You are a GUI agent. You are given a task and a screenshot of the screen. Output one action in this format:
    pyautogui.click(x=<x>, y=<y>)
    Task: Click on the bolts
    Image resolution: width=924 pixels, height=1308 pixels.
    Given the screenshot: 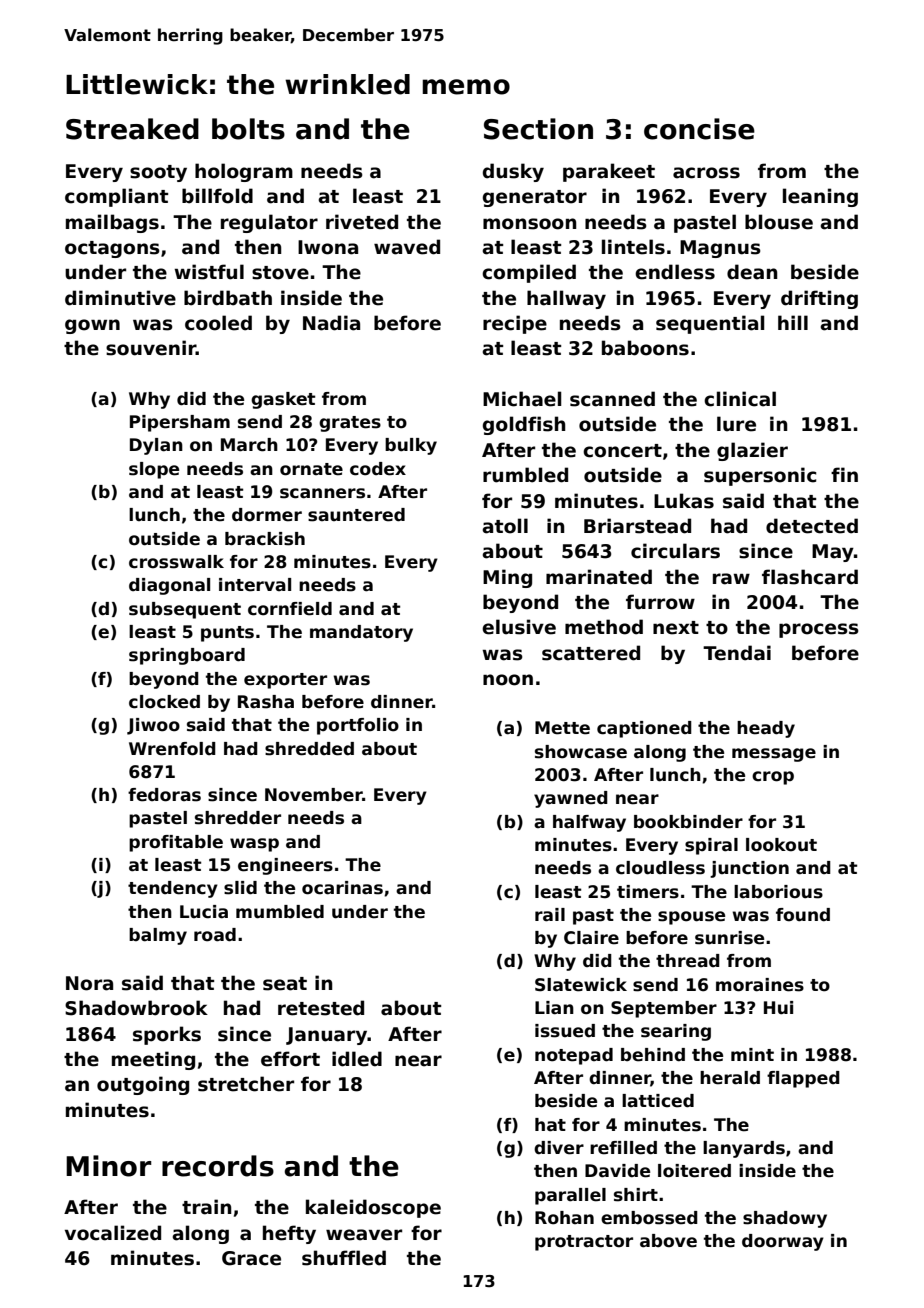 What is the action you would take?
    pyautogui.click(x=248, y=129)
